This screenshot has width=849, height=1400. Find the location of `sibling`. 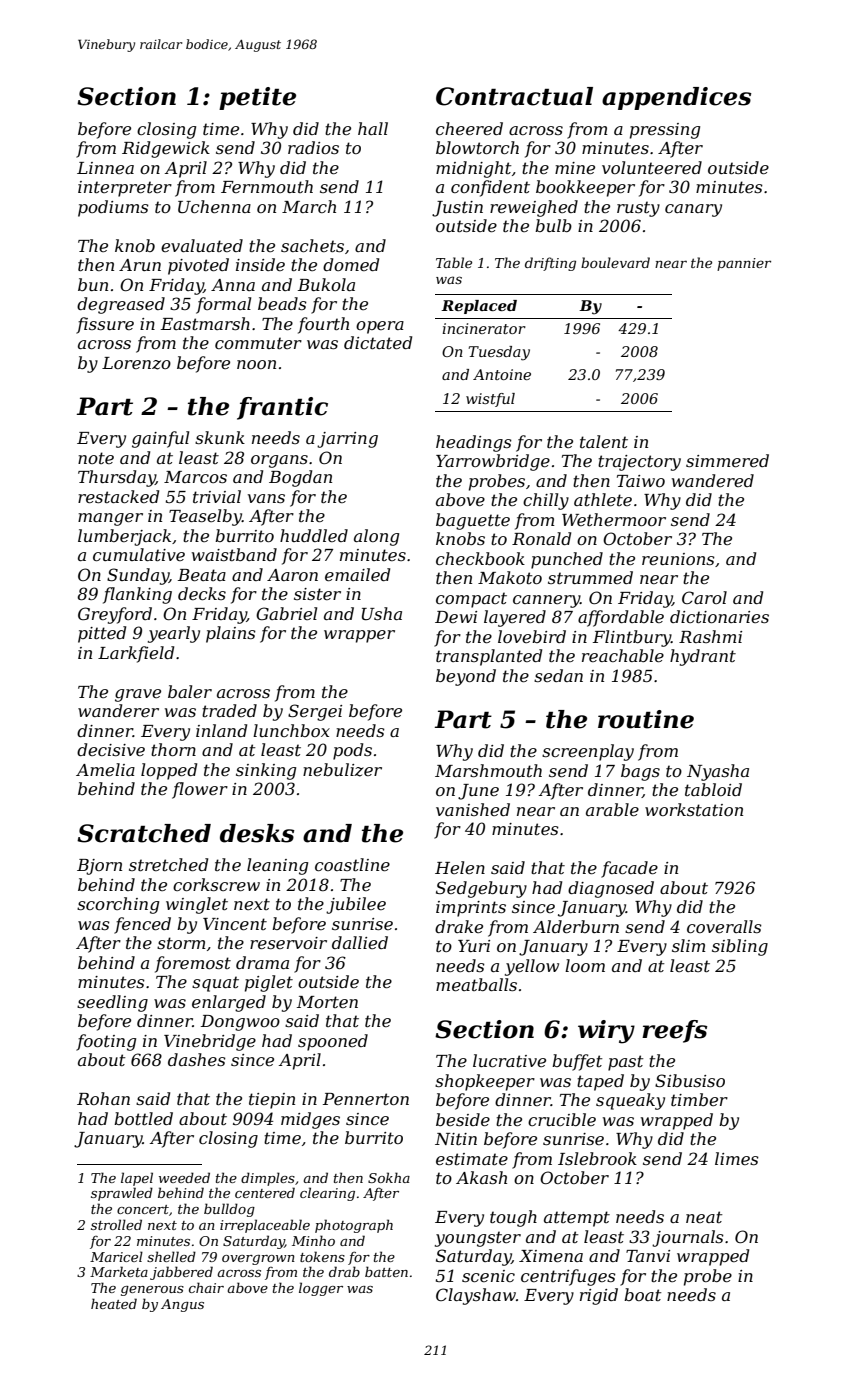

sibling is located at coordinates (740, 947).
